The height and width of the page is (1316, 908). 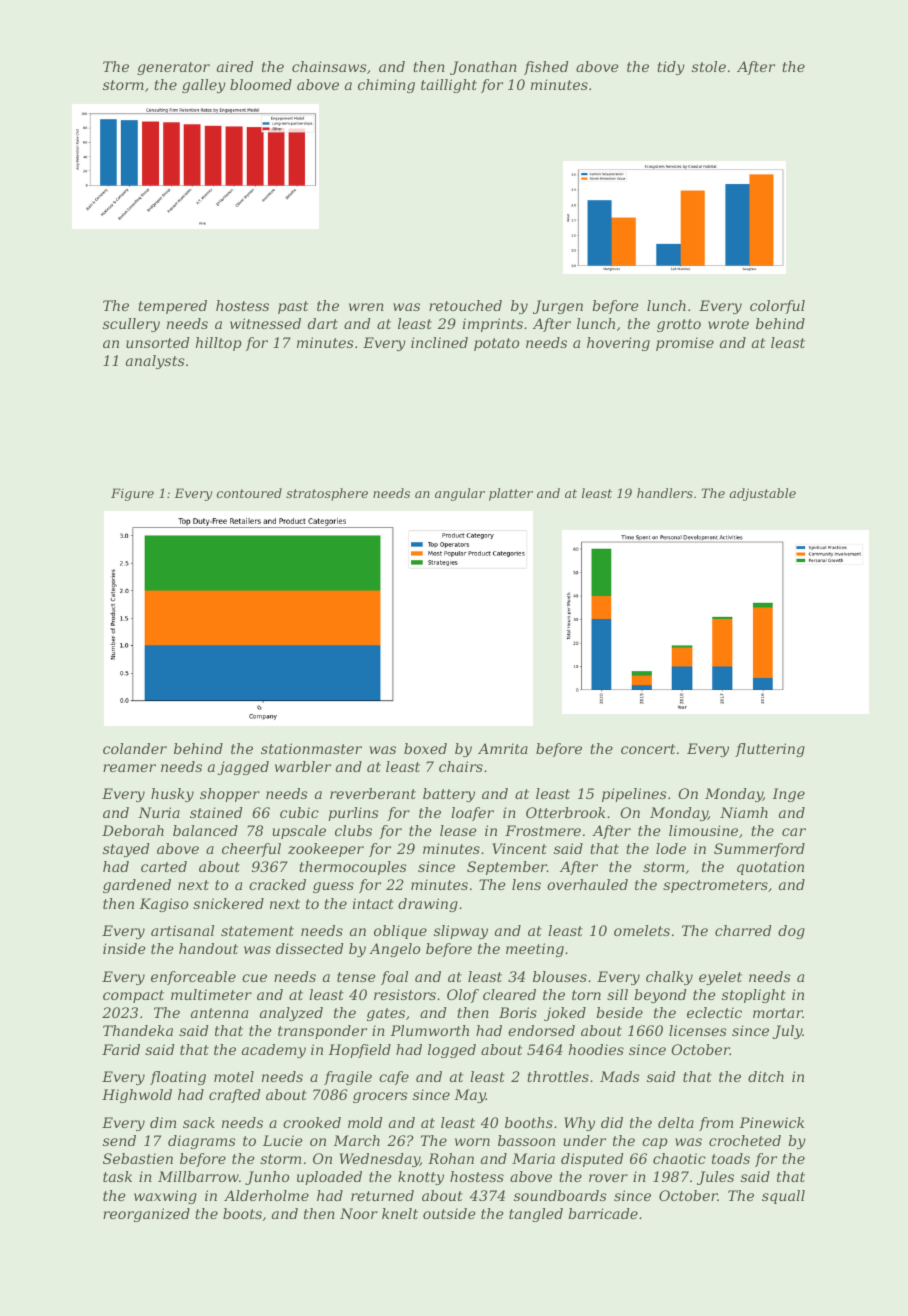 I want to click on dissected, so click(x=310, y=948).
